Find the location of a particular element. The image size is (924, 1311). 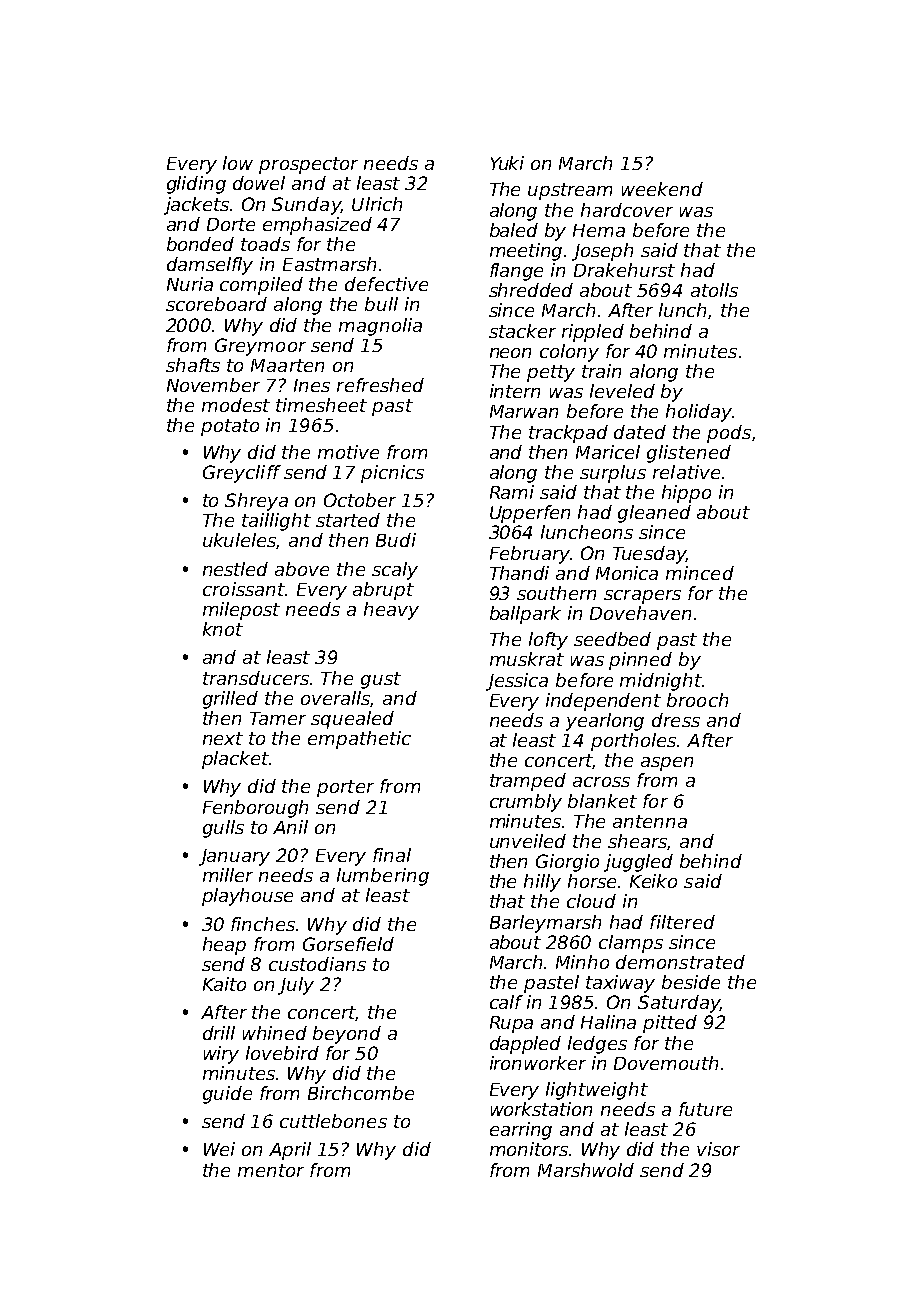

prospector is located at coordinates (308, 165).
